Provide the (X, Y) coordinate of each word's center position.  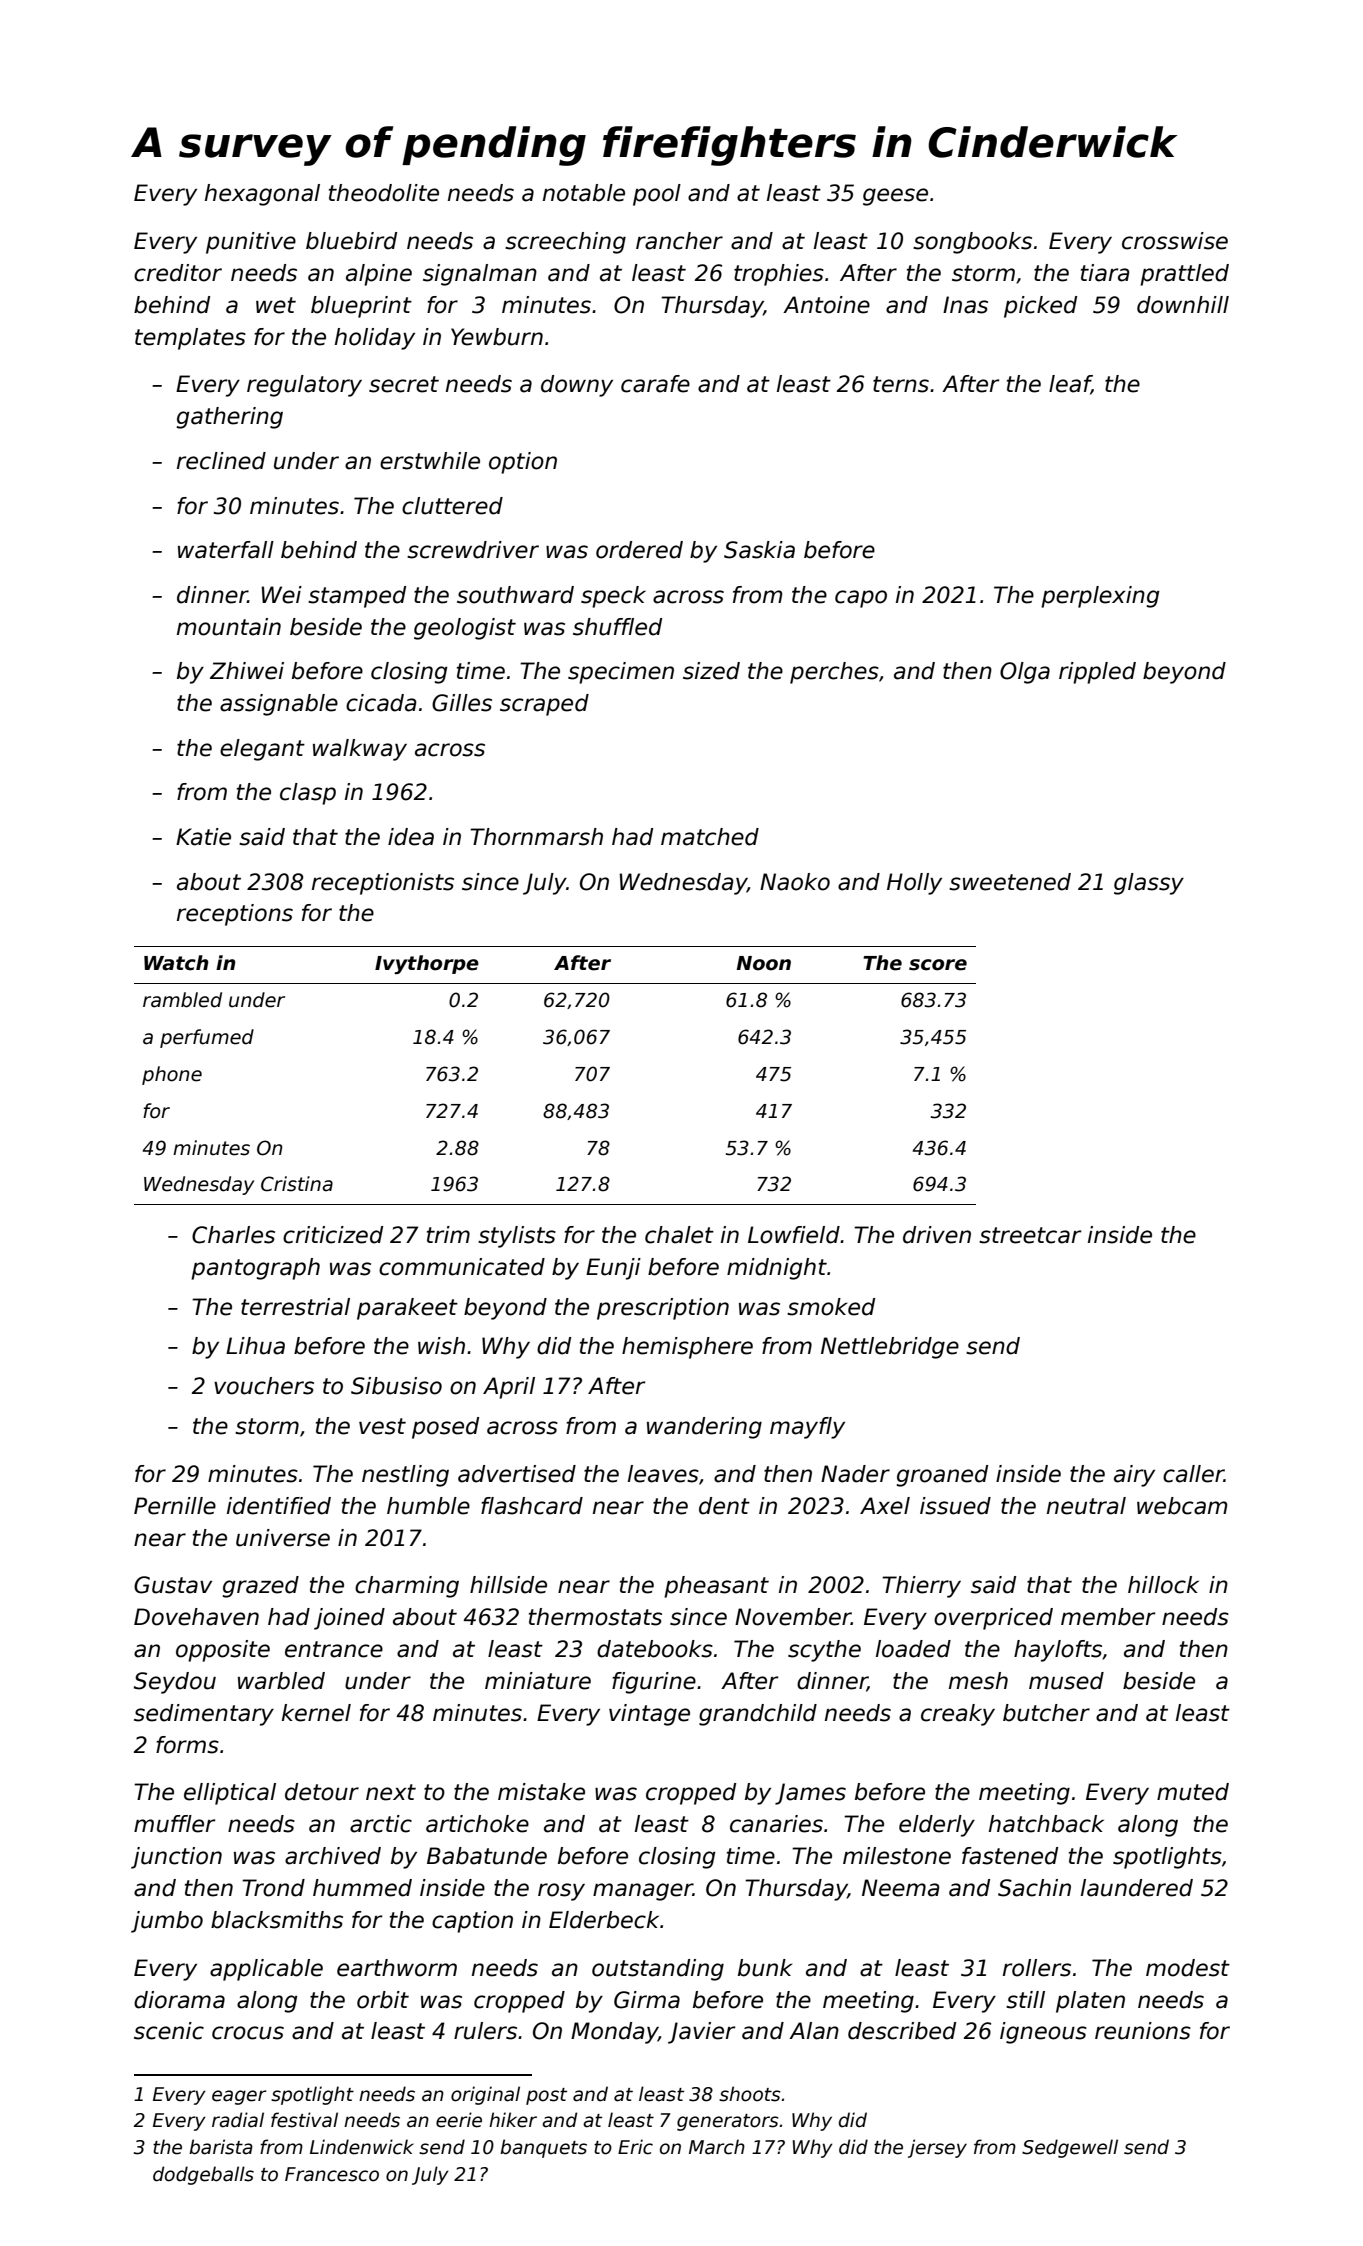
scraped (544, 705)
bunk (765, 1968)
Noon (763, 963)
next (391, 1792)
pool (657, 195)
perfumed (207, 1038)
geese (895, 197)
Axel (885, 1506)
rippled (1097, 673)
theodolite (384, 193)
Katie (203, 837)
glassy (1149, 884)
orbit (383, 2000)
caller (1193, 1474)
